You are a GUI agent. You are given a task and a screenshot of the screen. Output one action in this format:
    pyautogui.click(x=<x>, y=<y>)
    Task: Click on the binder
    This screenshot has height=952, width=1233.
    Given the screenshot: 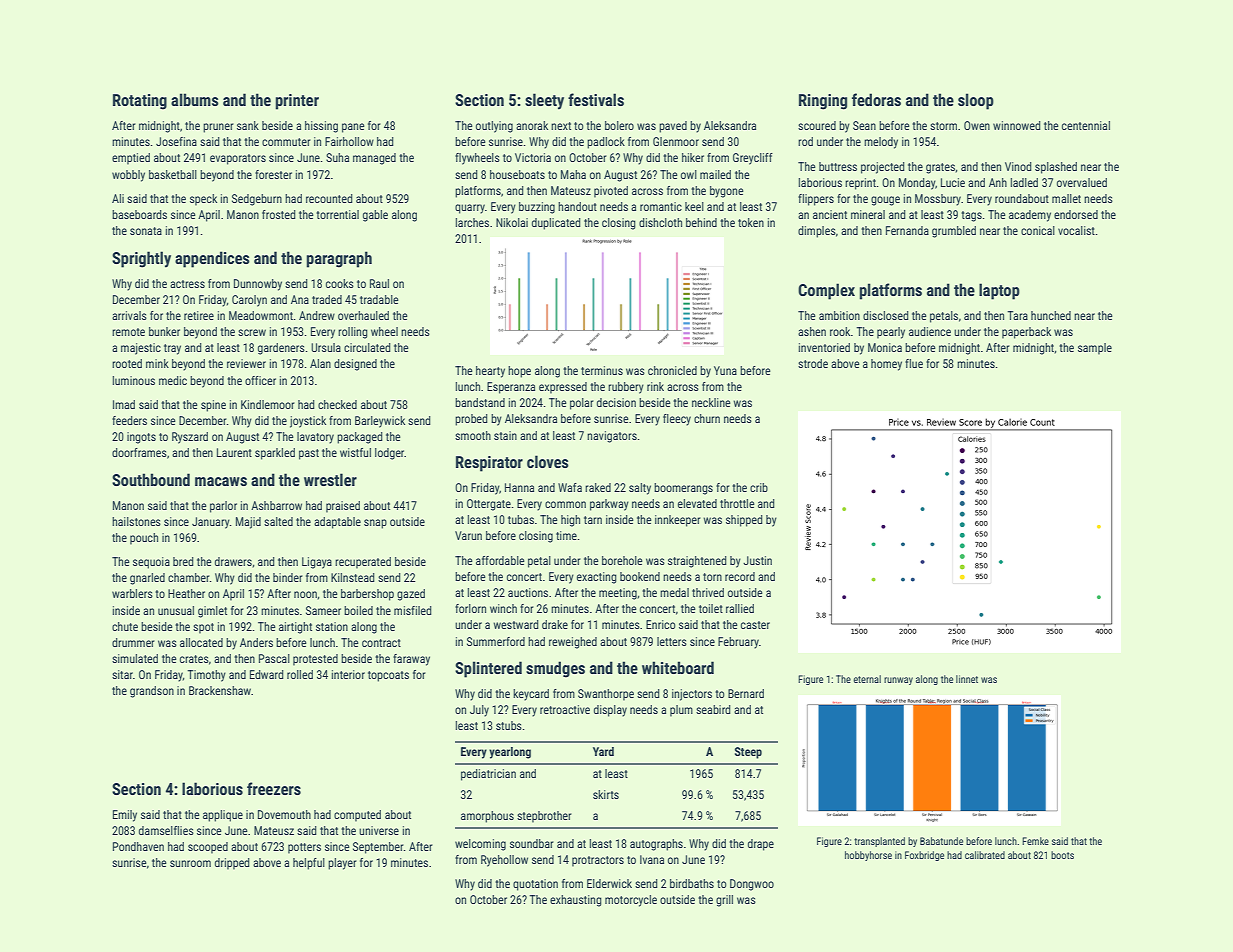 What is the action you would take?
    pyautogui.click(x=288, y=577)
